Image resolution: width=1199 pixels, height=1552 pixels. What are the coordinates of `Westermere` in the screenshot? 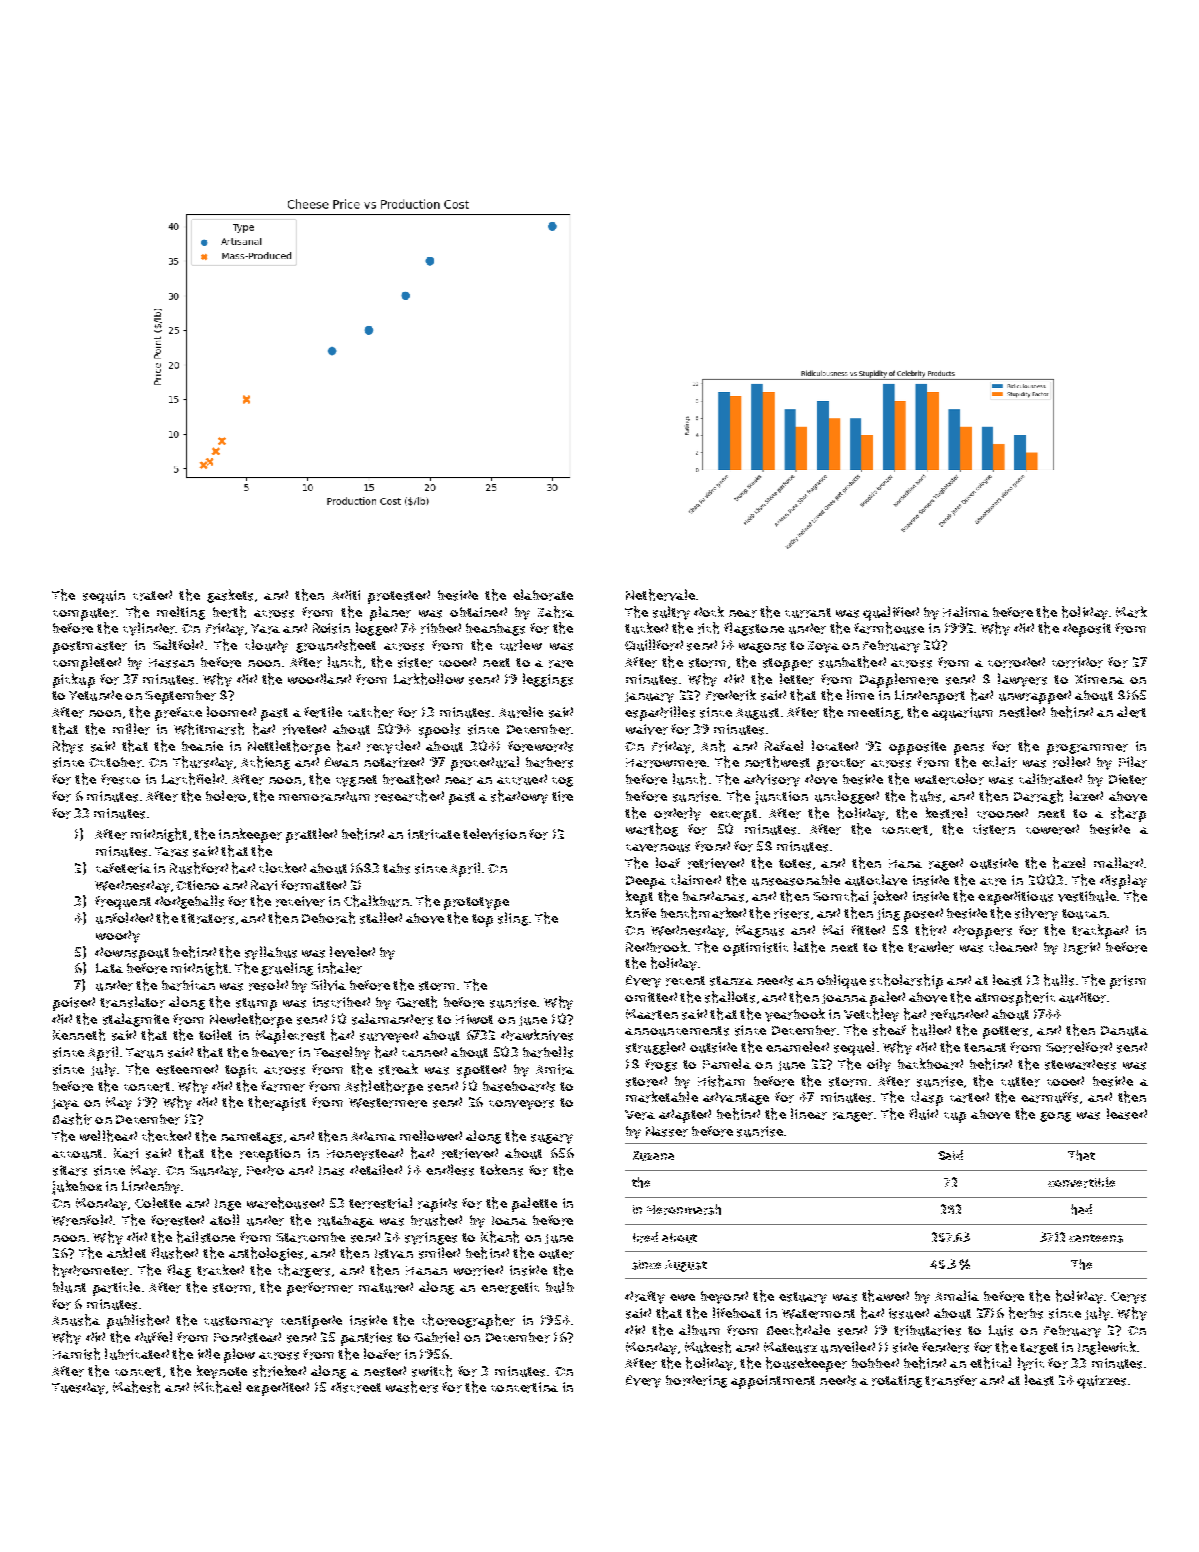 It's located at (388, 1103).
